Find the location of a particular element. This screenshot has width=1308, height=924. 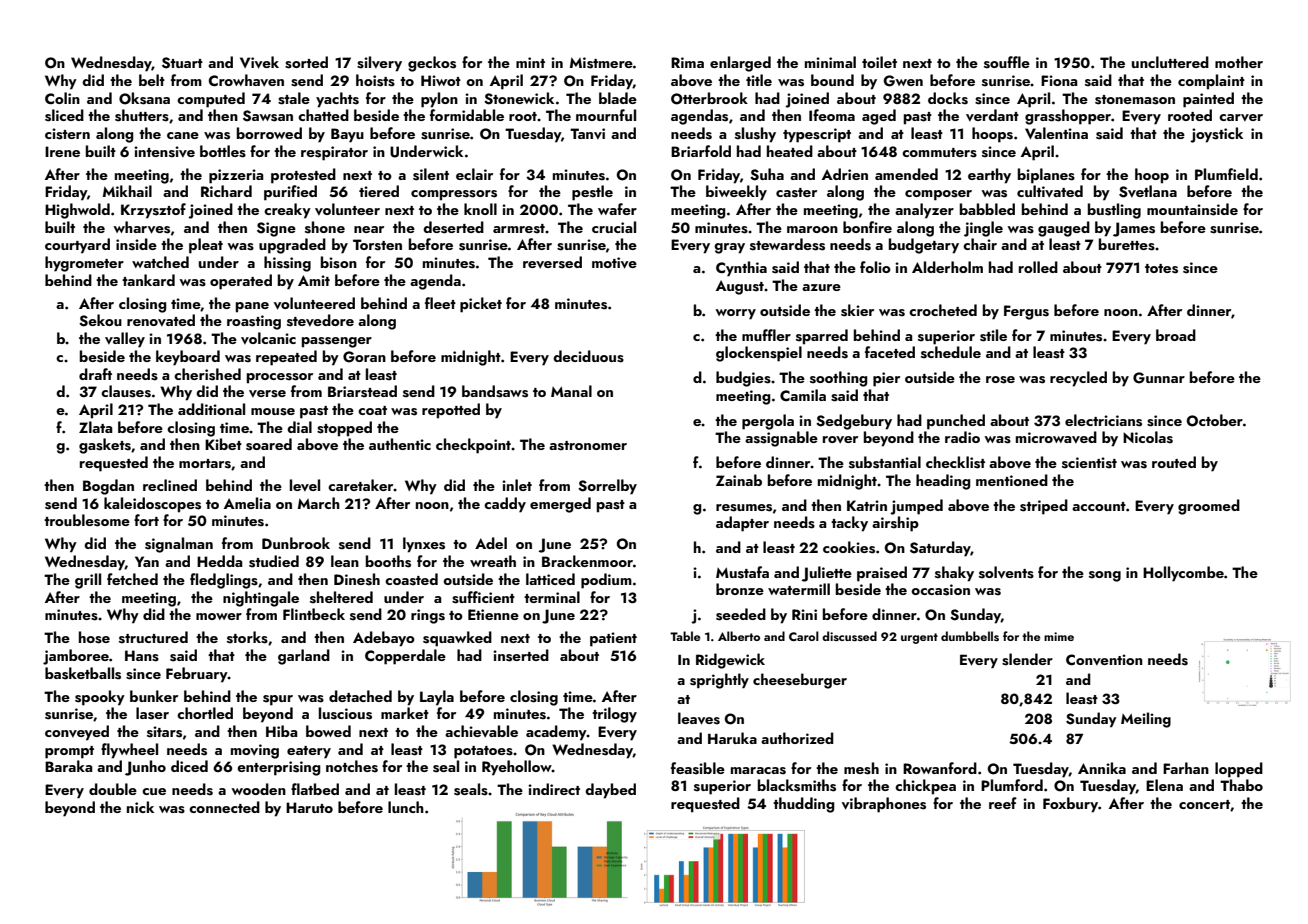

deciduous is located at coordinates (588, 356).
